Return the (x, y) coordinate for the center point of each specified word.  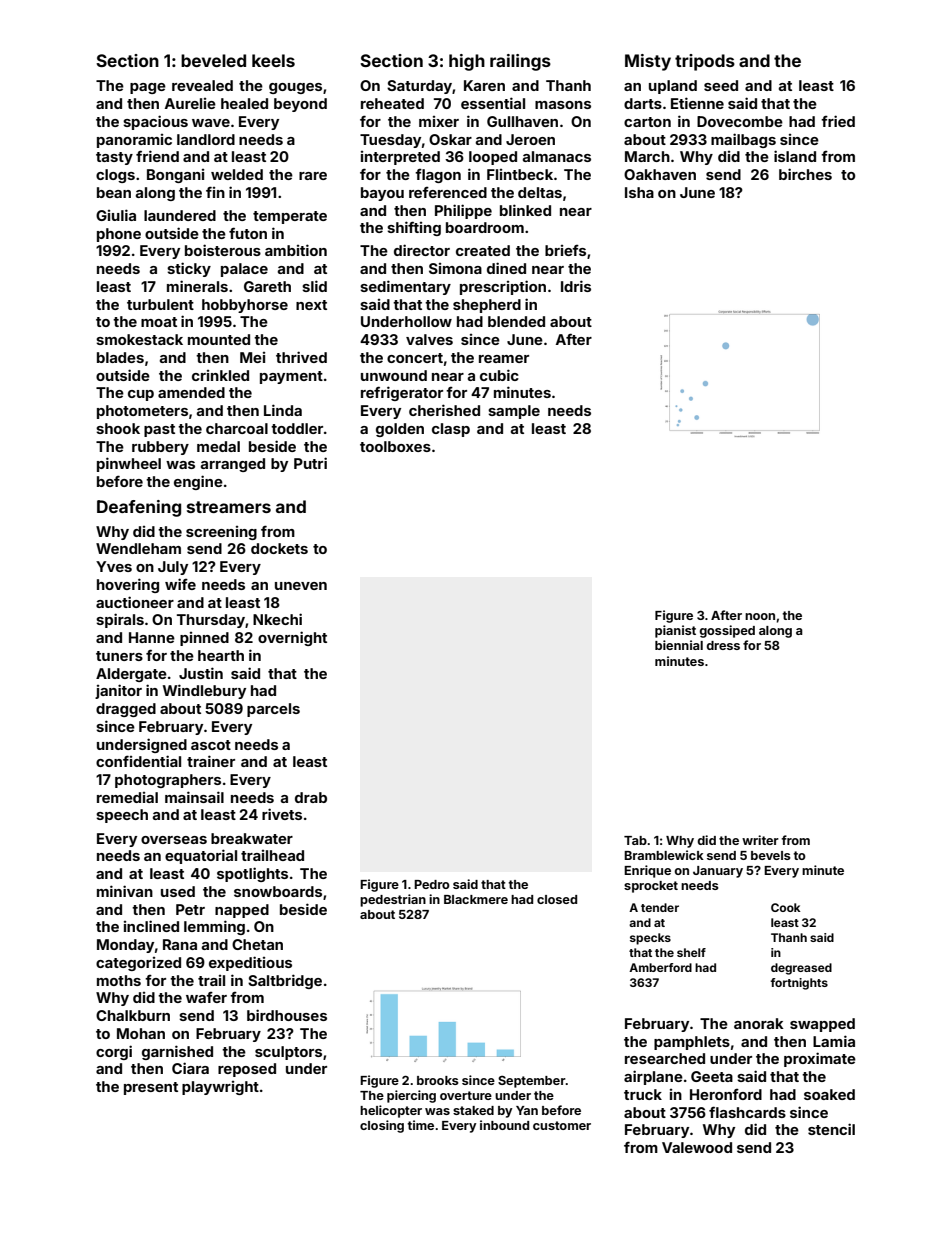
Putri (310, 463)
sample (514, 412)
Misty (648, 62)
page (148, 88)
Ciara (190, 1068)
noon (760, 616)
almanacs (556, 156)
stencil (831, 1129)
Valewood (697, 1147)
